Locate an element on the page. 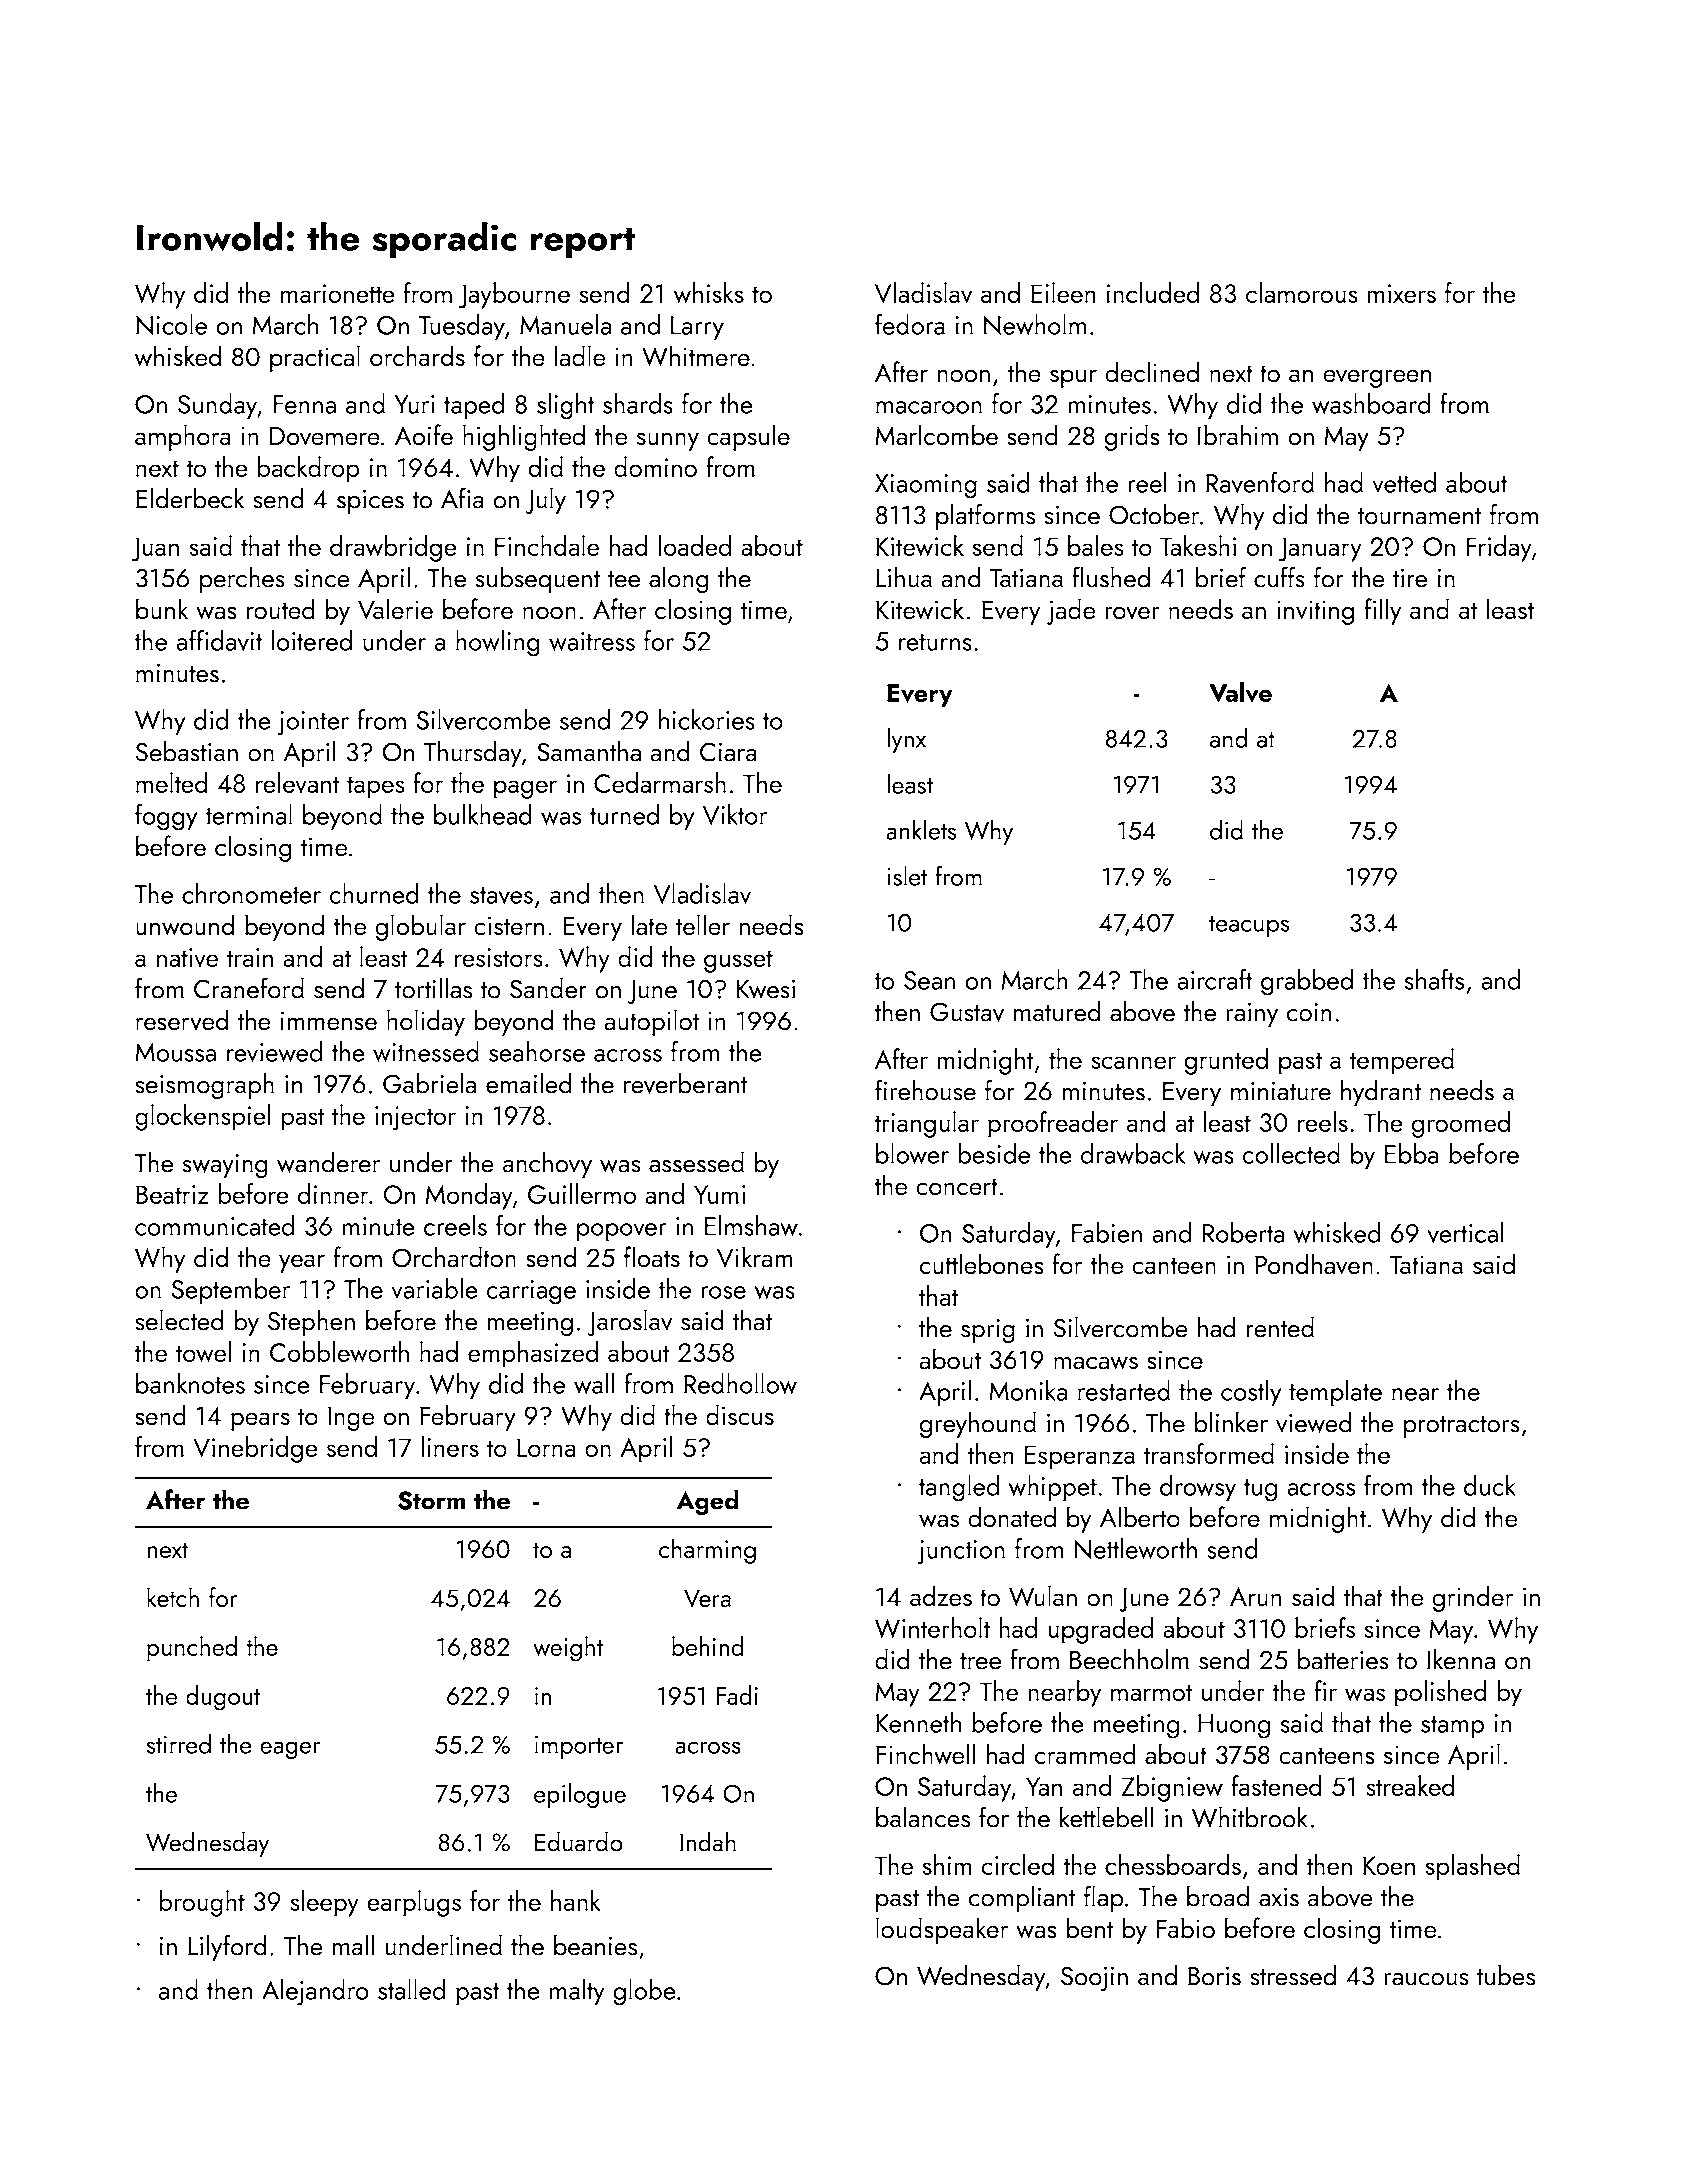 This document has height=2178, width=1683. Fadi is located at coordinates (737, 1695).
